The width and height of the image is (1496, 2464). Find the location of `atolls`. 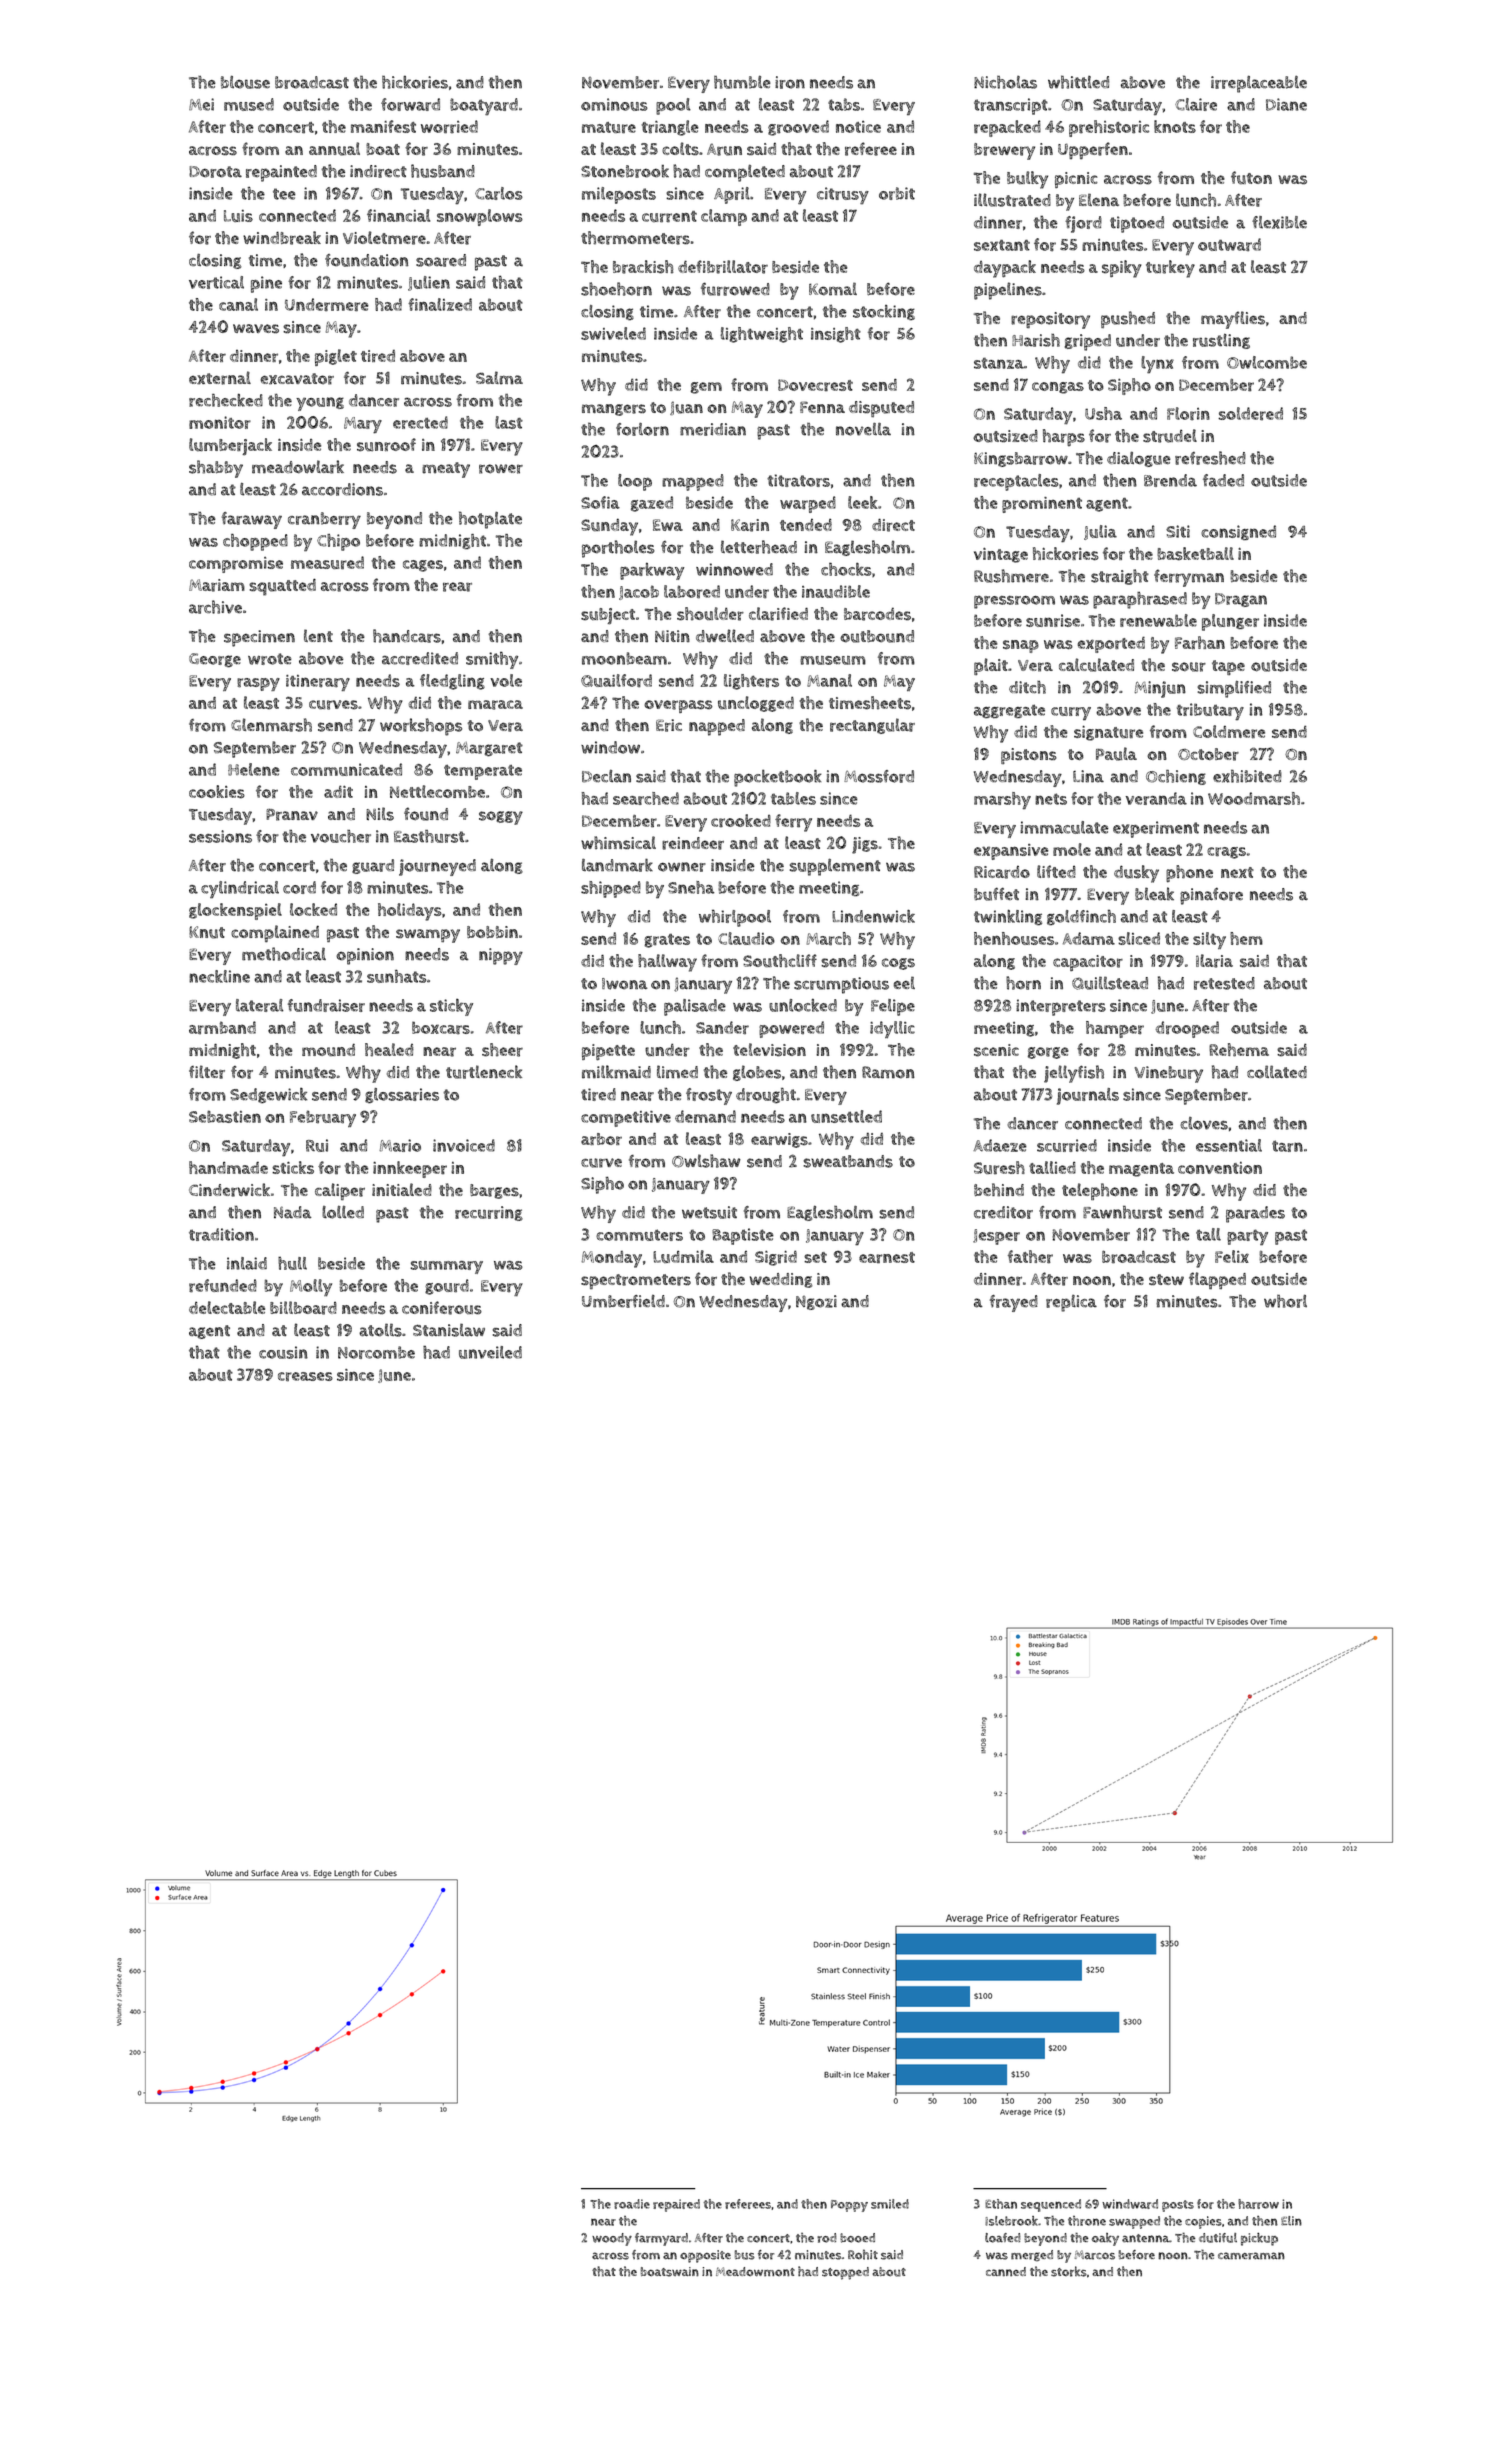

atolls is located at coordinates (380, 1330).
